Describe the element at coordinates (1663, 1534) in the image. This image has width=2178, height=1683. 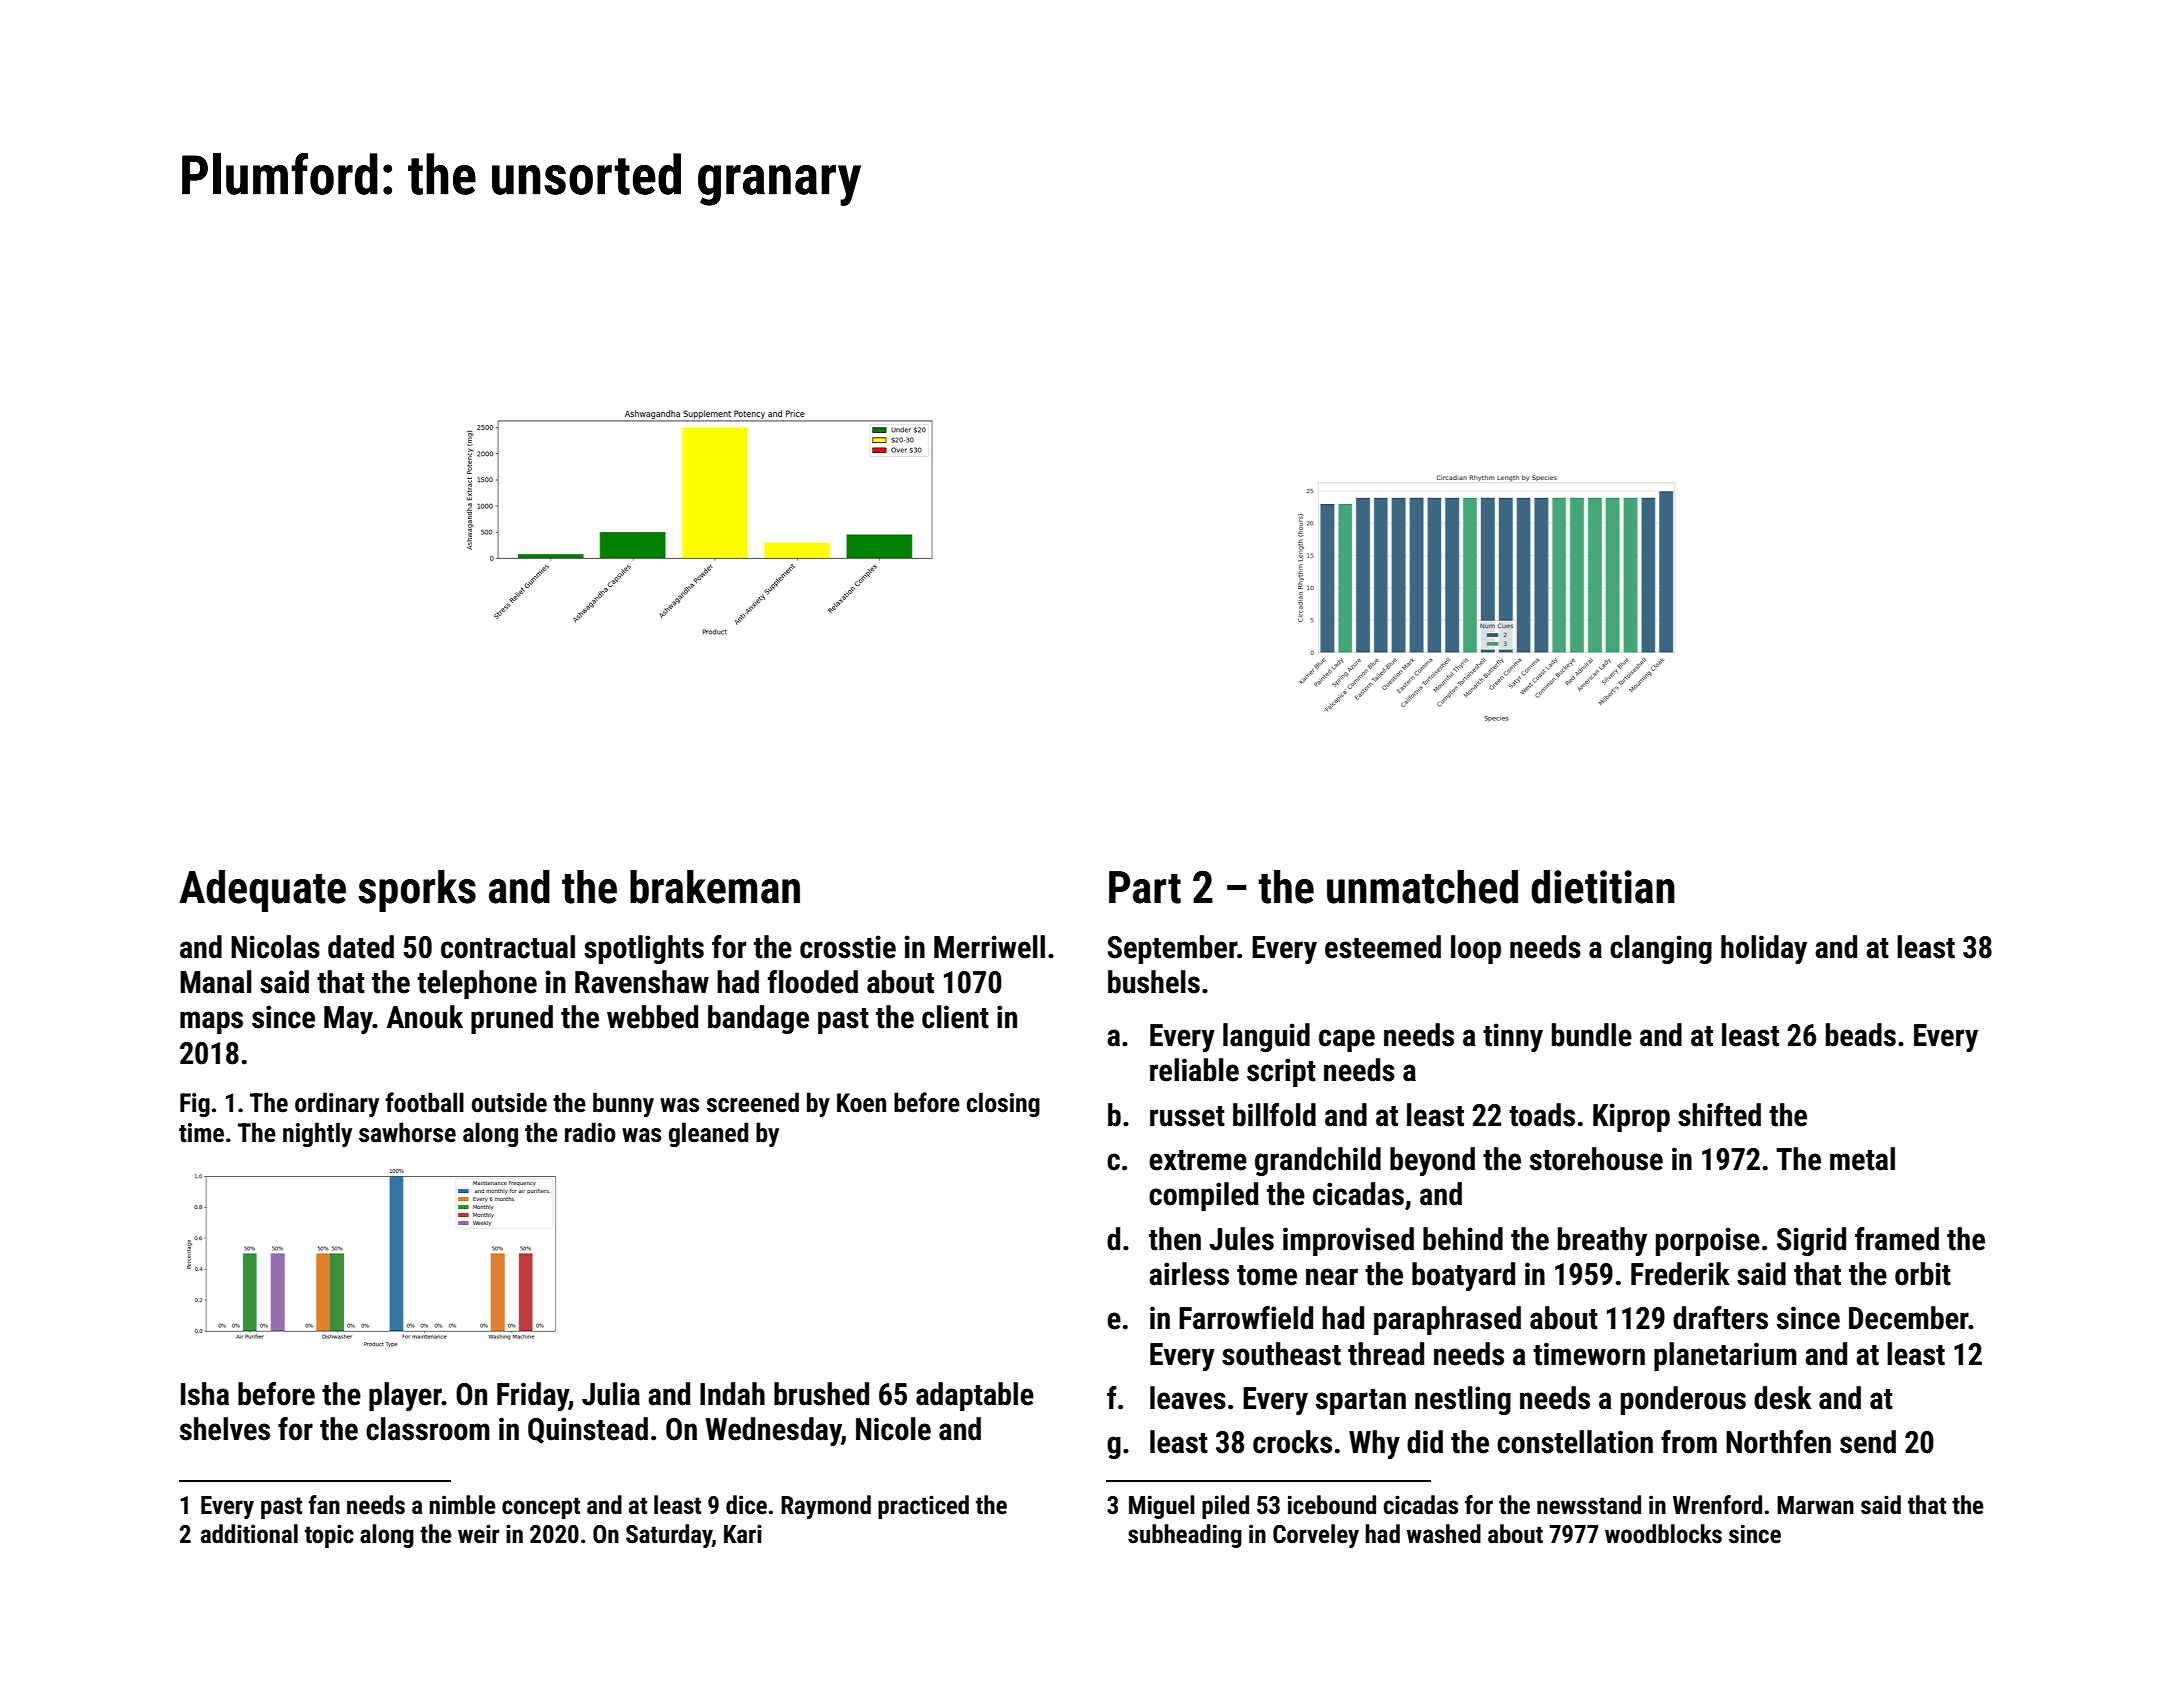
I see `woodblocks` at that location.
